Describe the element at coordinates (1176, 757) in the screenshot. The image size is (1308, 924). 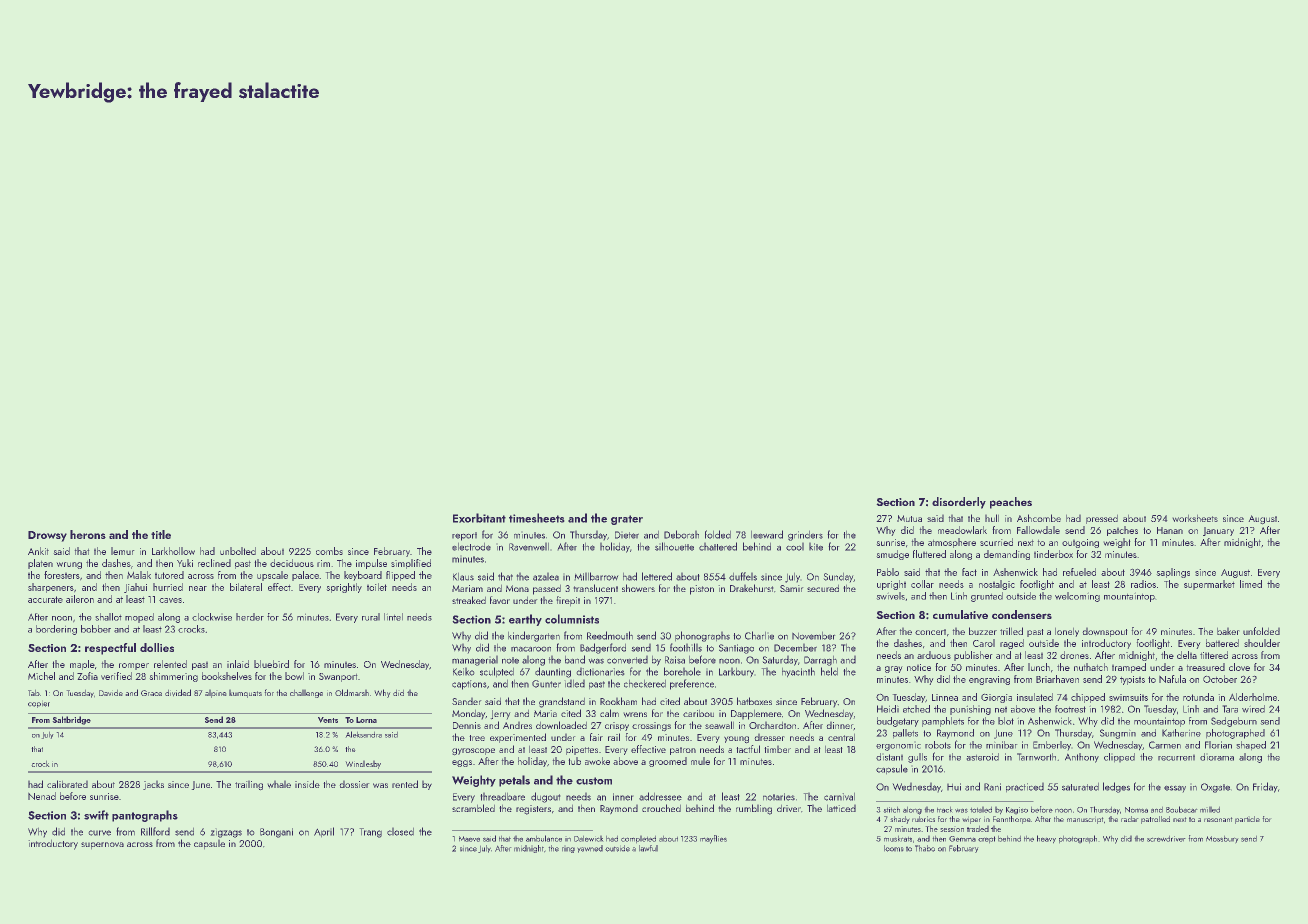
I see `recurrent` at that location.
